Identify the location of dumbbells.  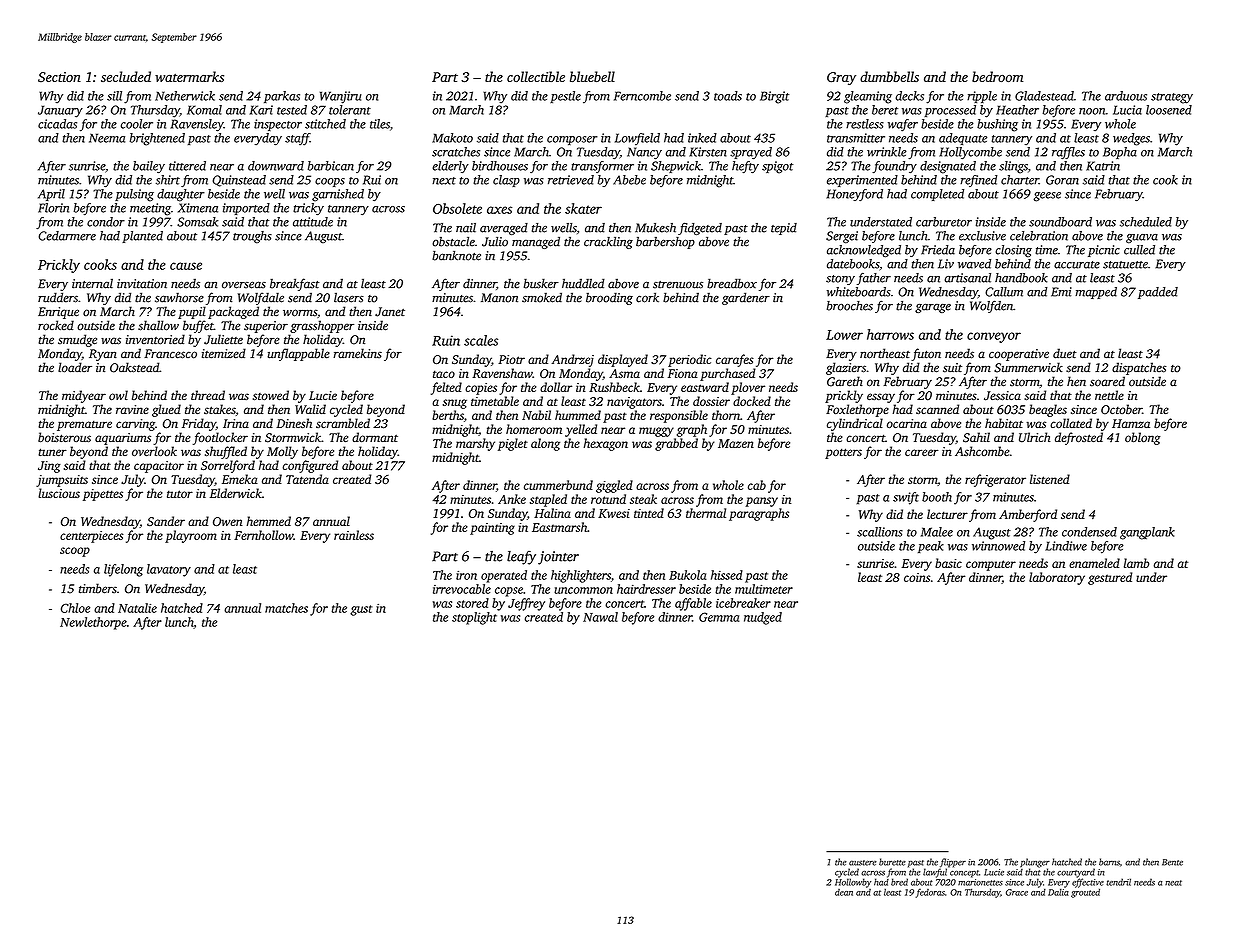
(889, 76).
